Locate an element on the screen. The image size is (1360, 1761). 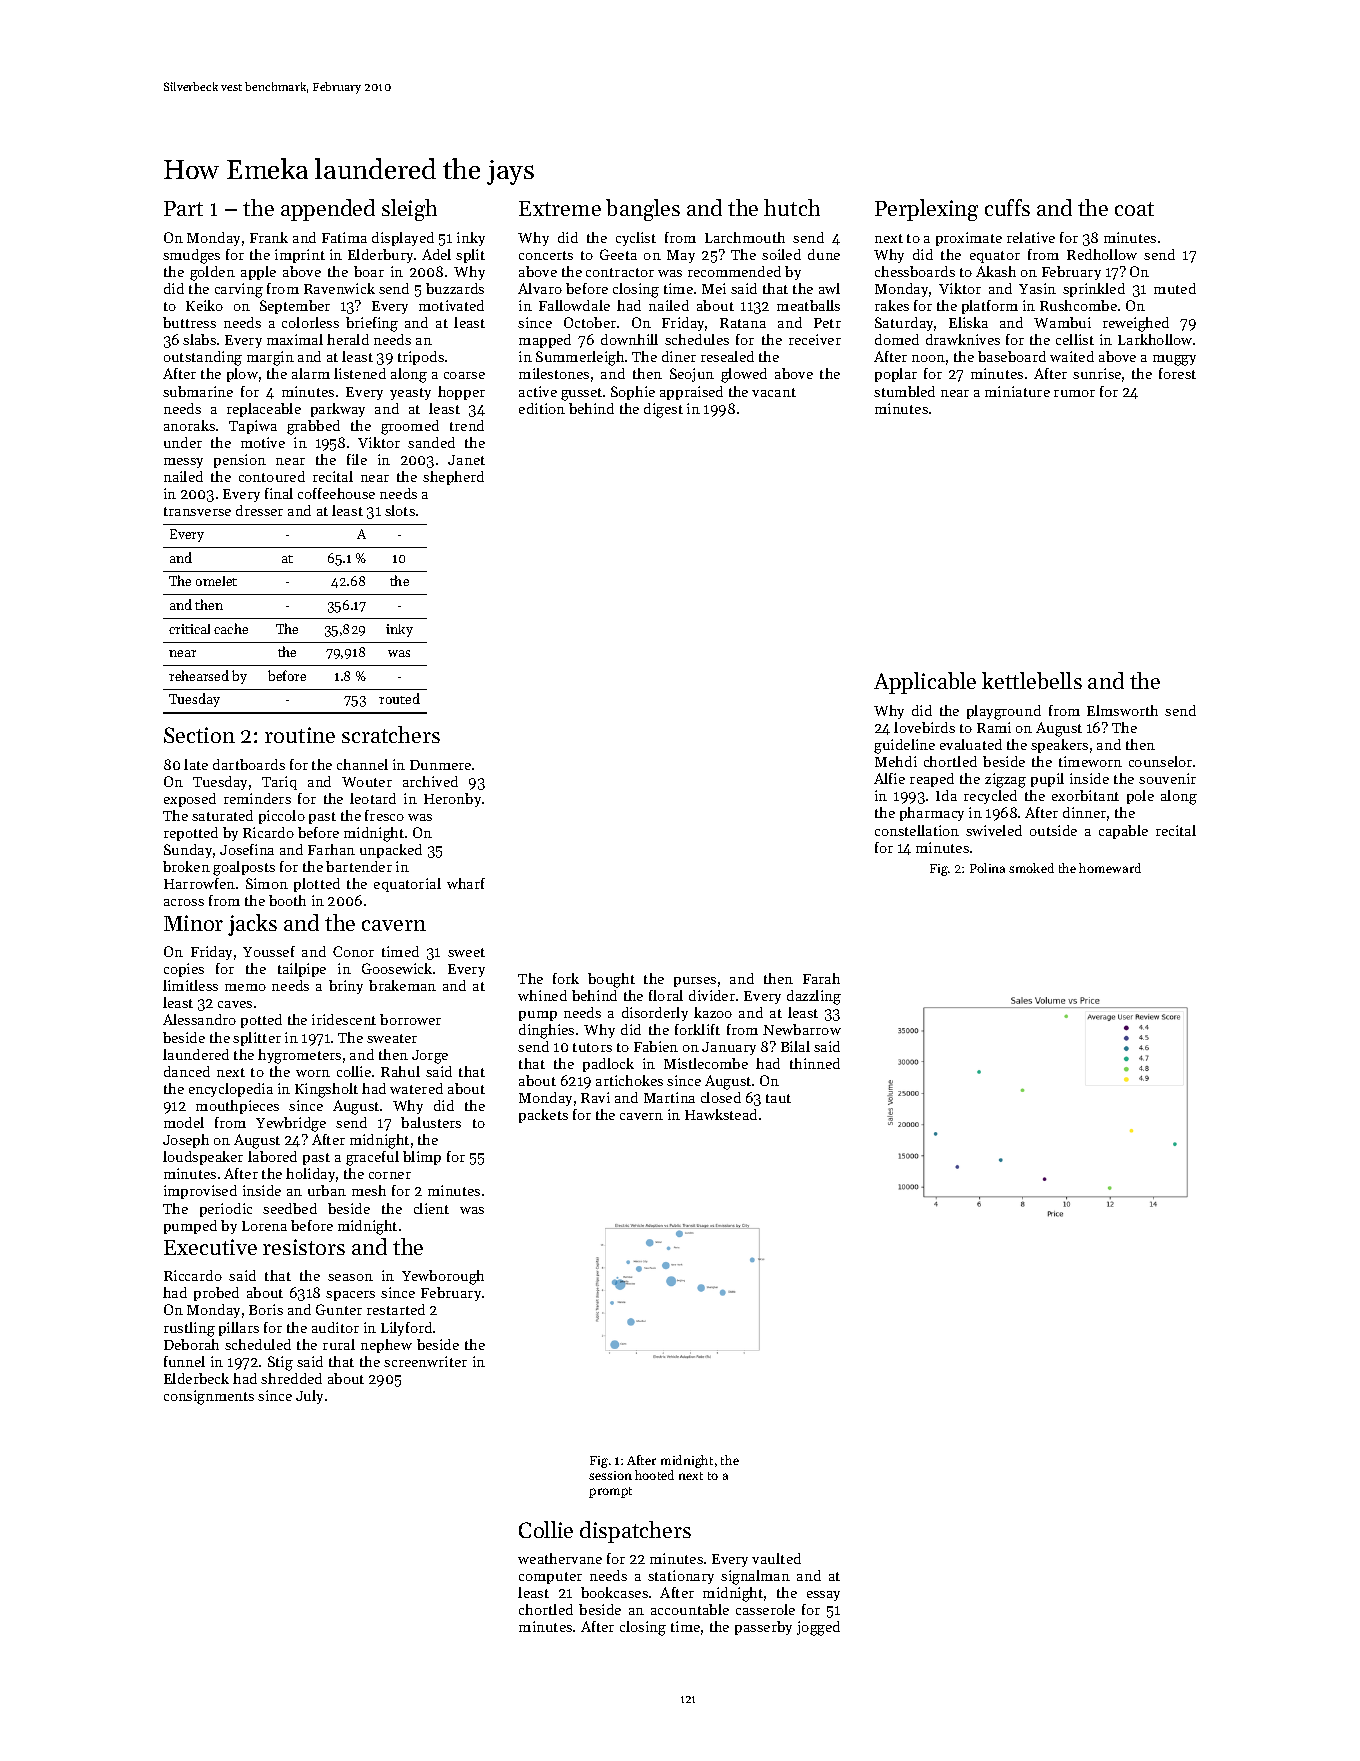
Perplexing is located at coordinates (926, 210).
